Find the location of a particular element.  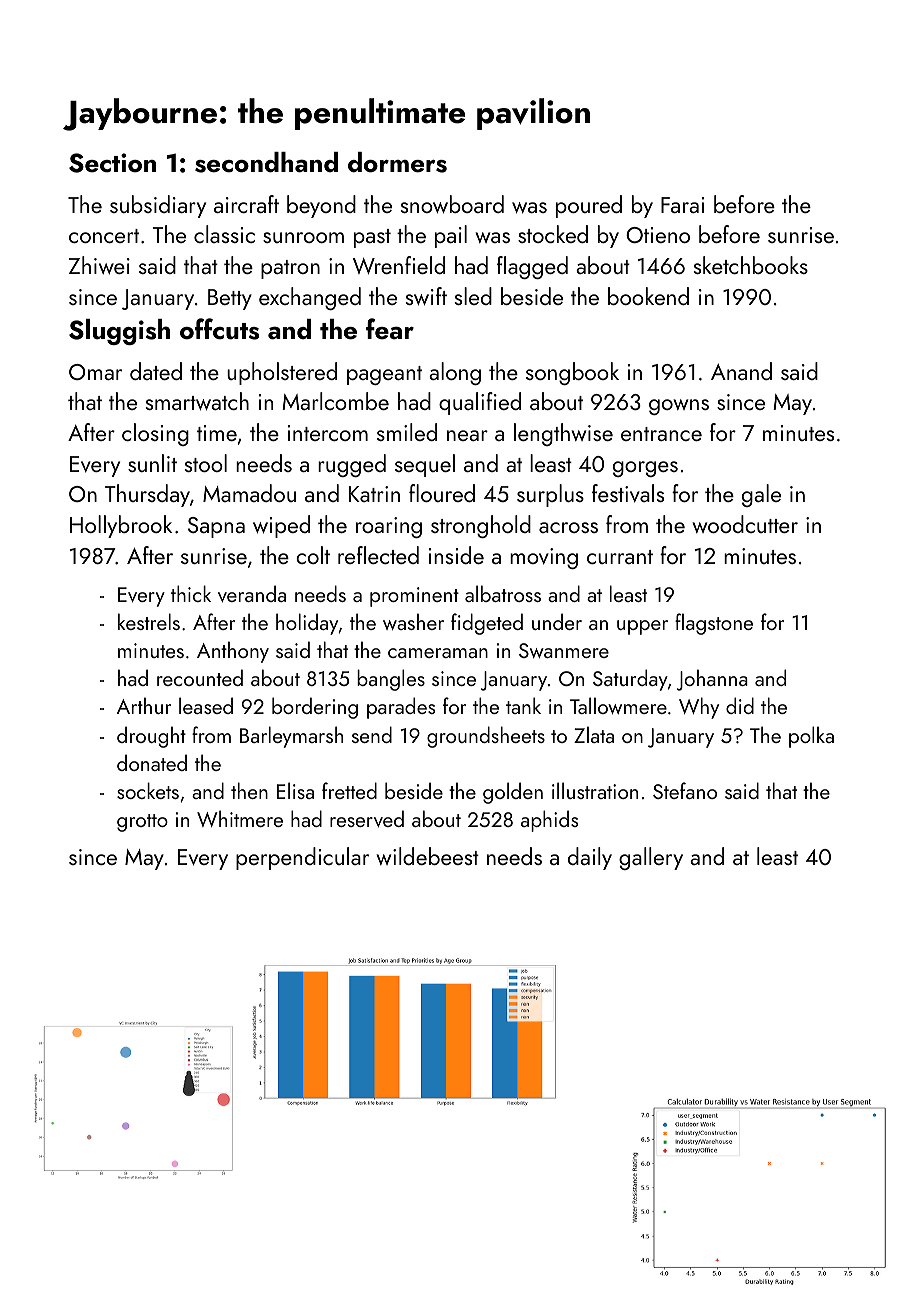

fidgeted is located at coordinates (487, 624).
